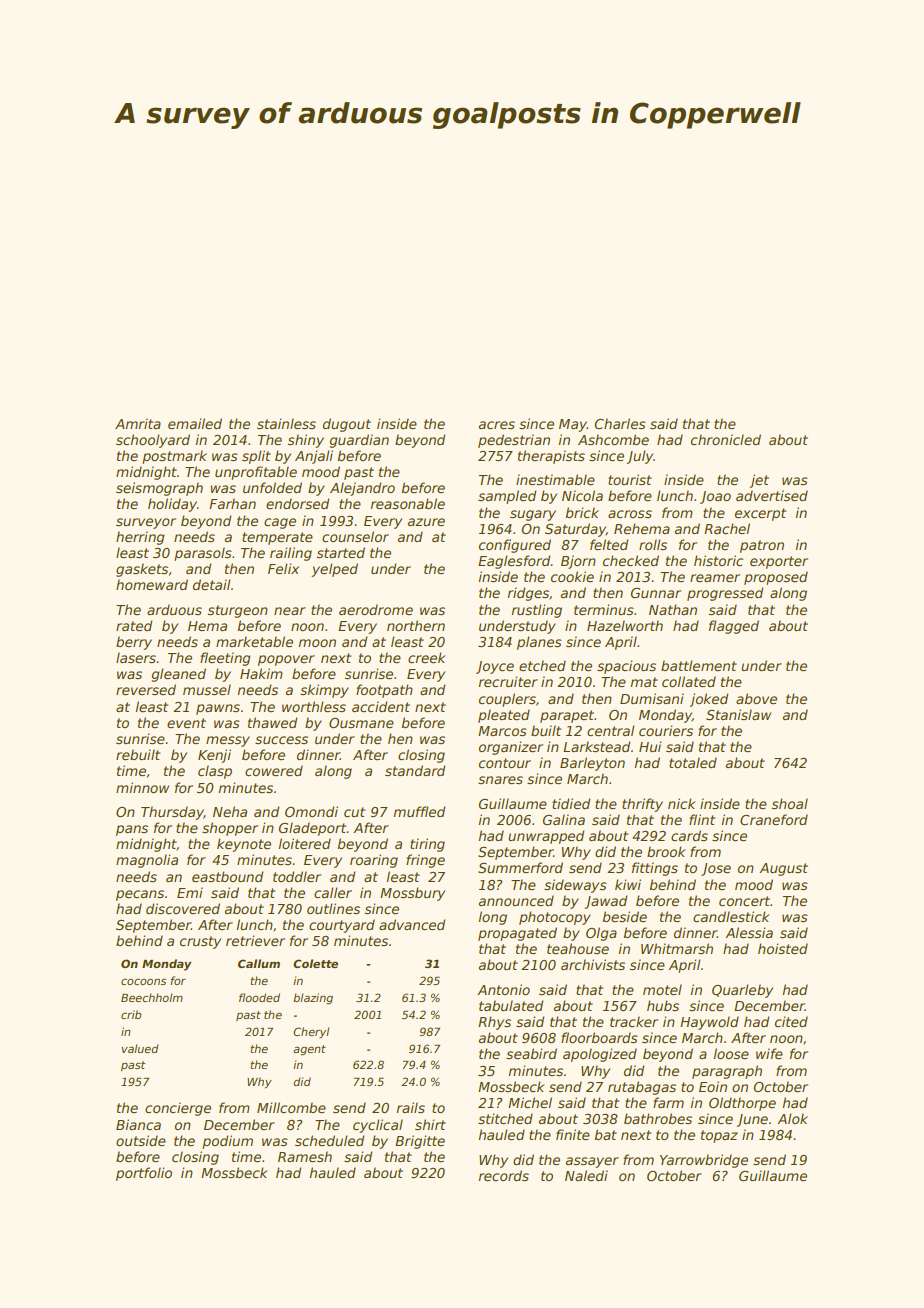  Describe the element at coordinates (261, 673) in the screenshot. I see `Hakim` at that location.
